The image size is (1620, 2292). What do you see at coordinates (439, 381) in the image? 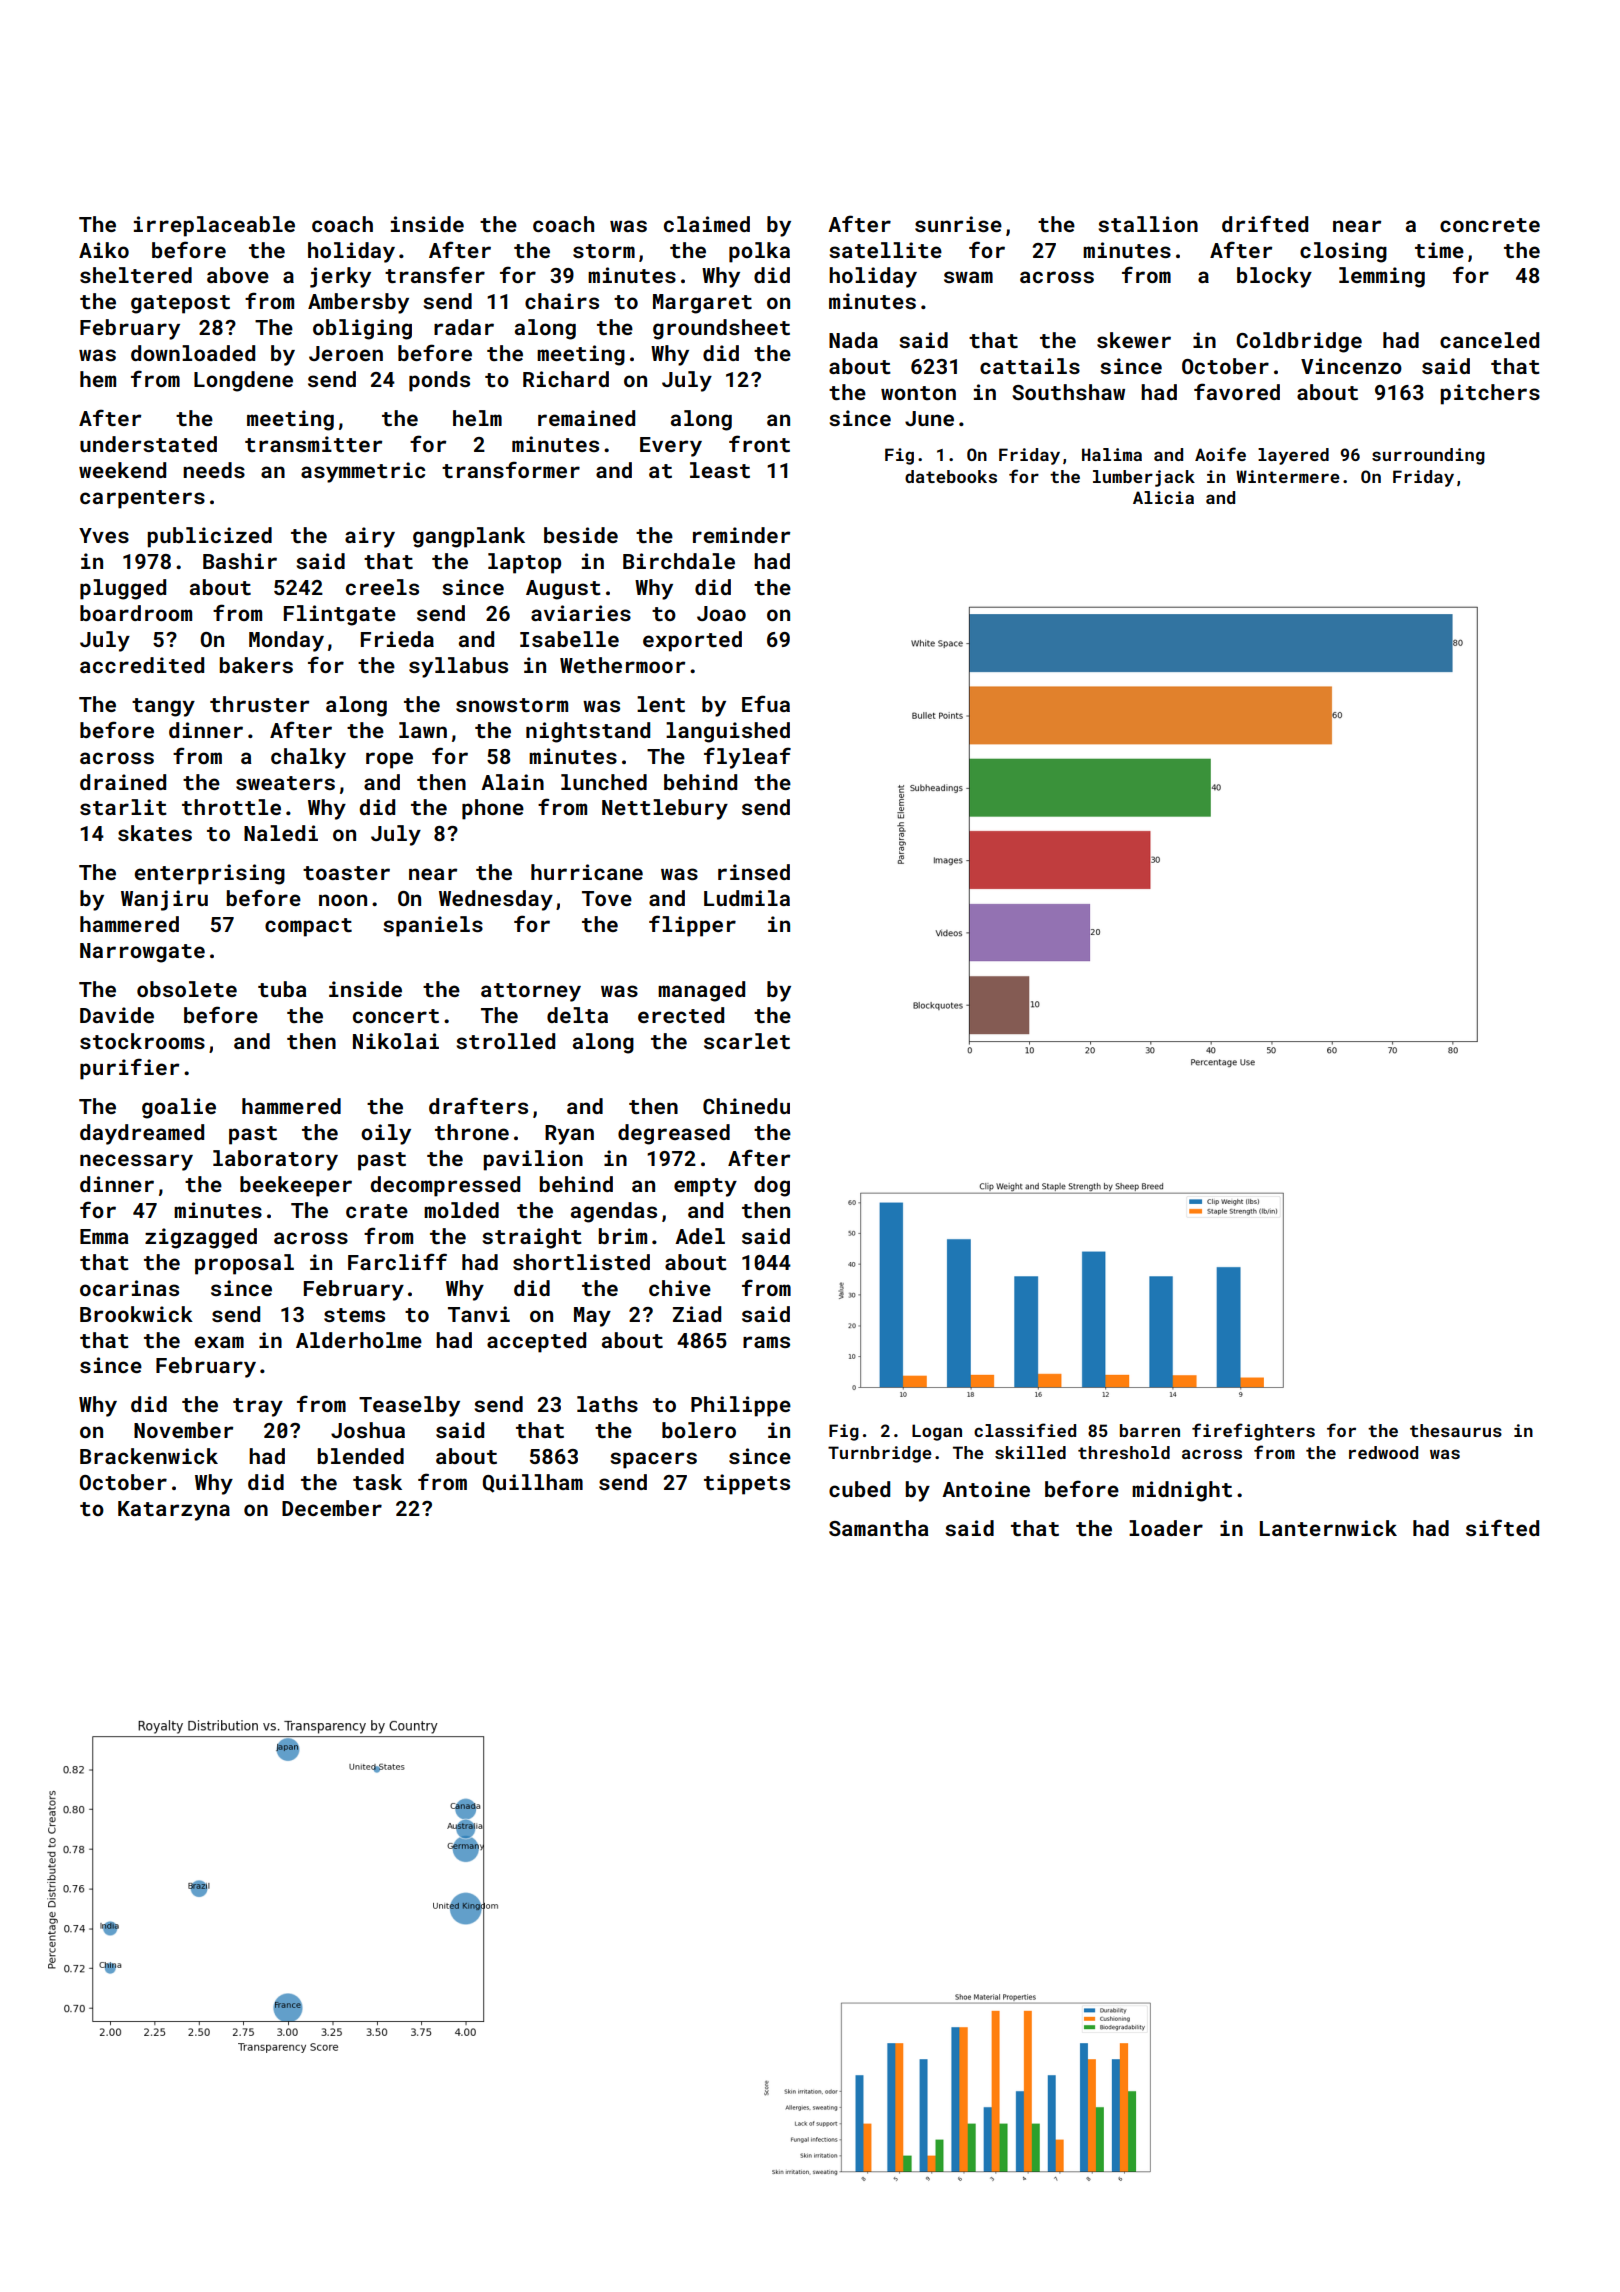
I see `ponds` at bounding box center [439, 381].
